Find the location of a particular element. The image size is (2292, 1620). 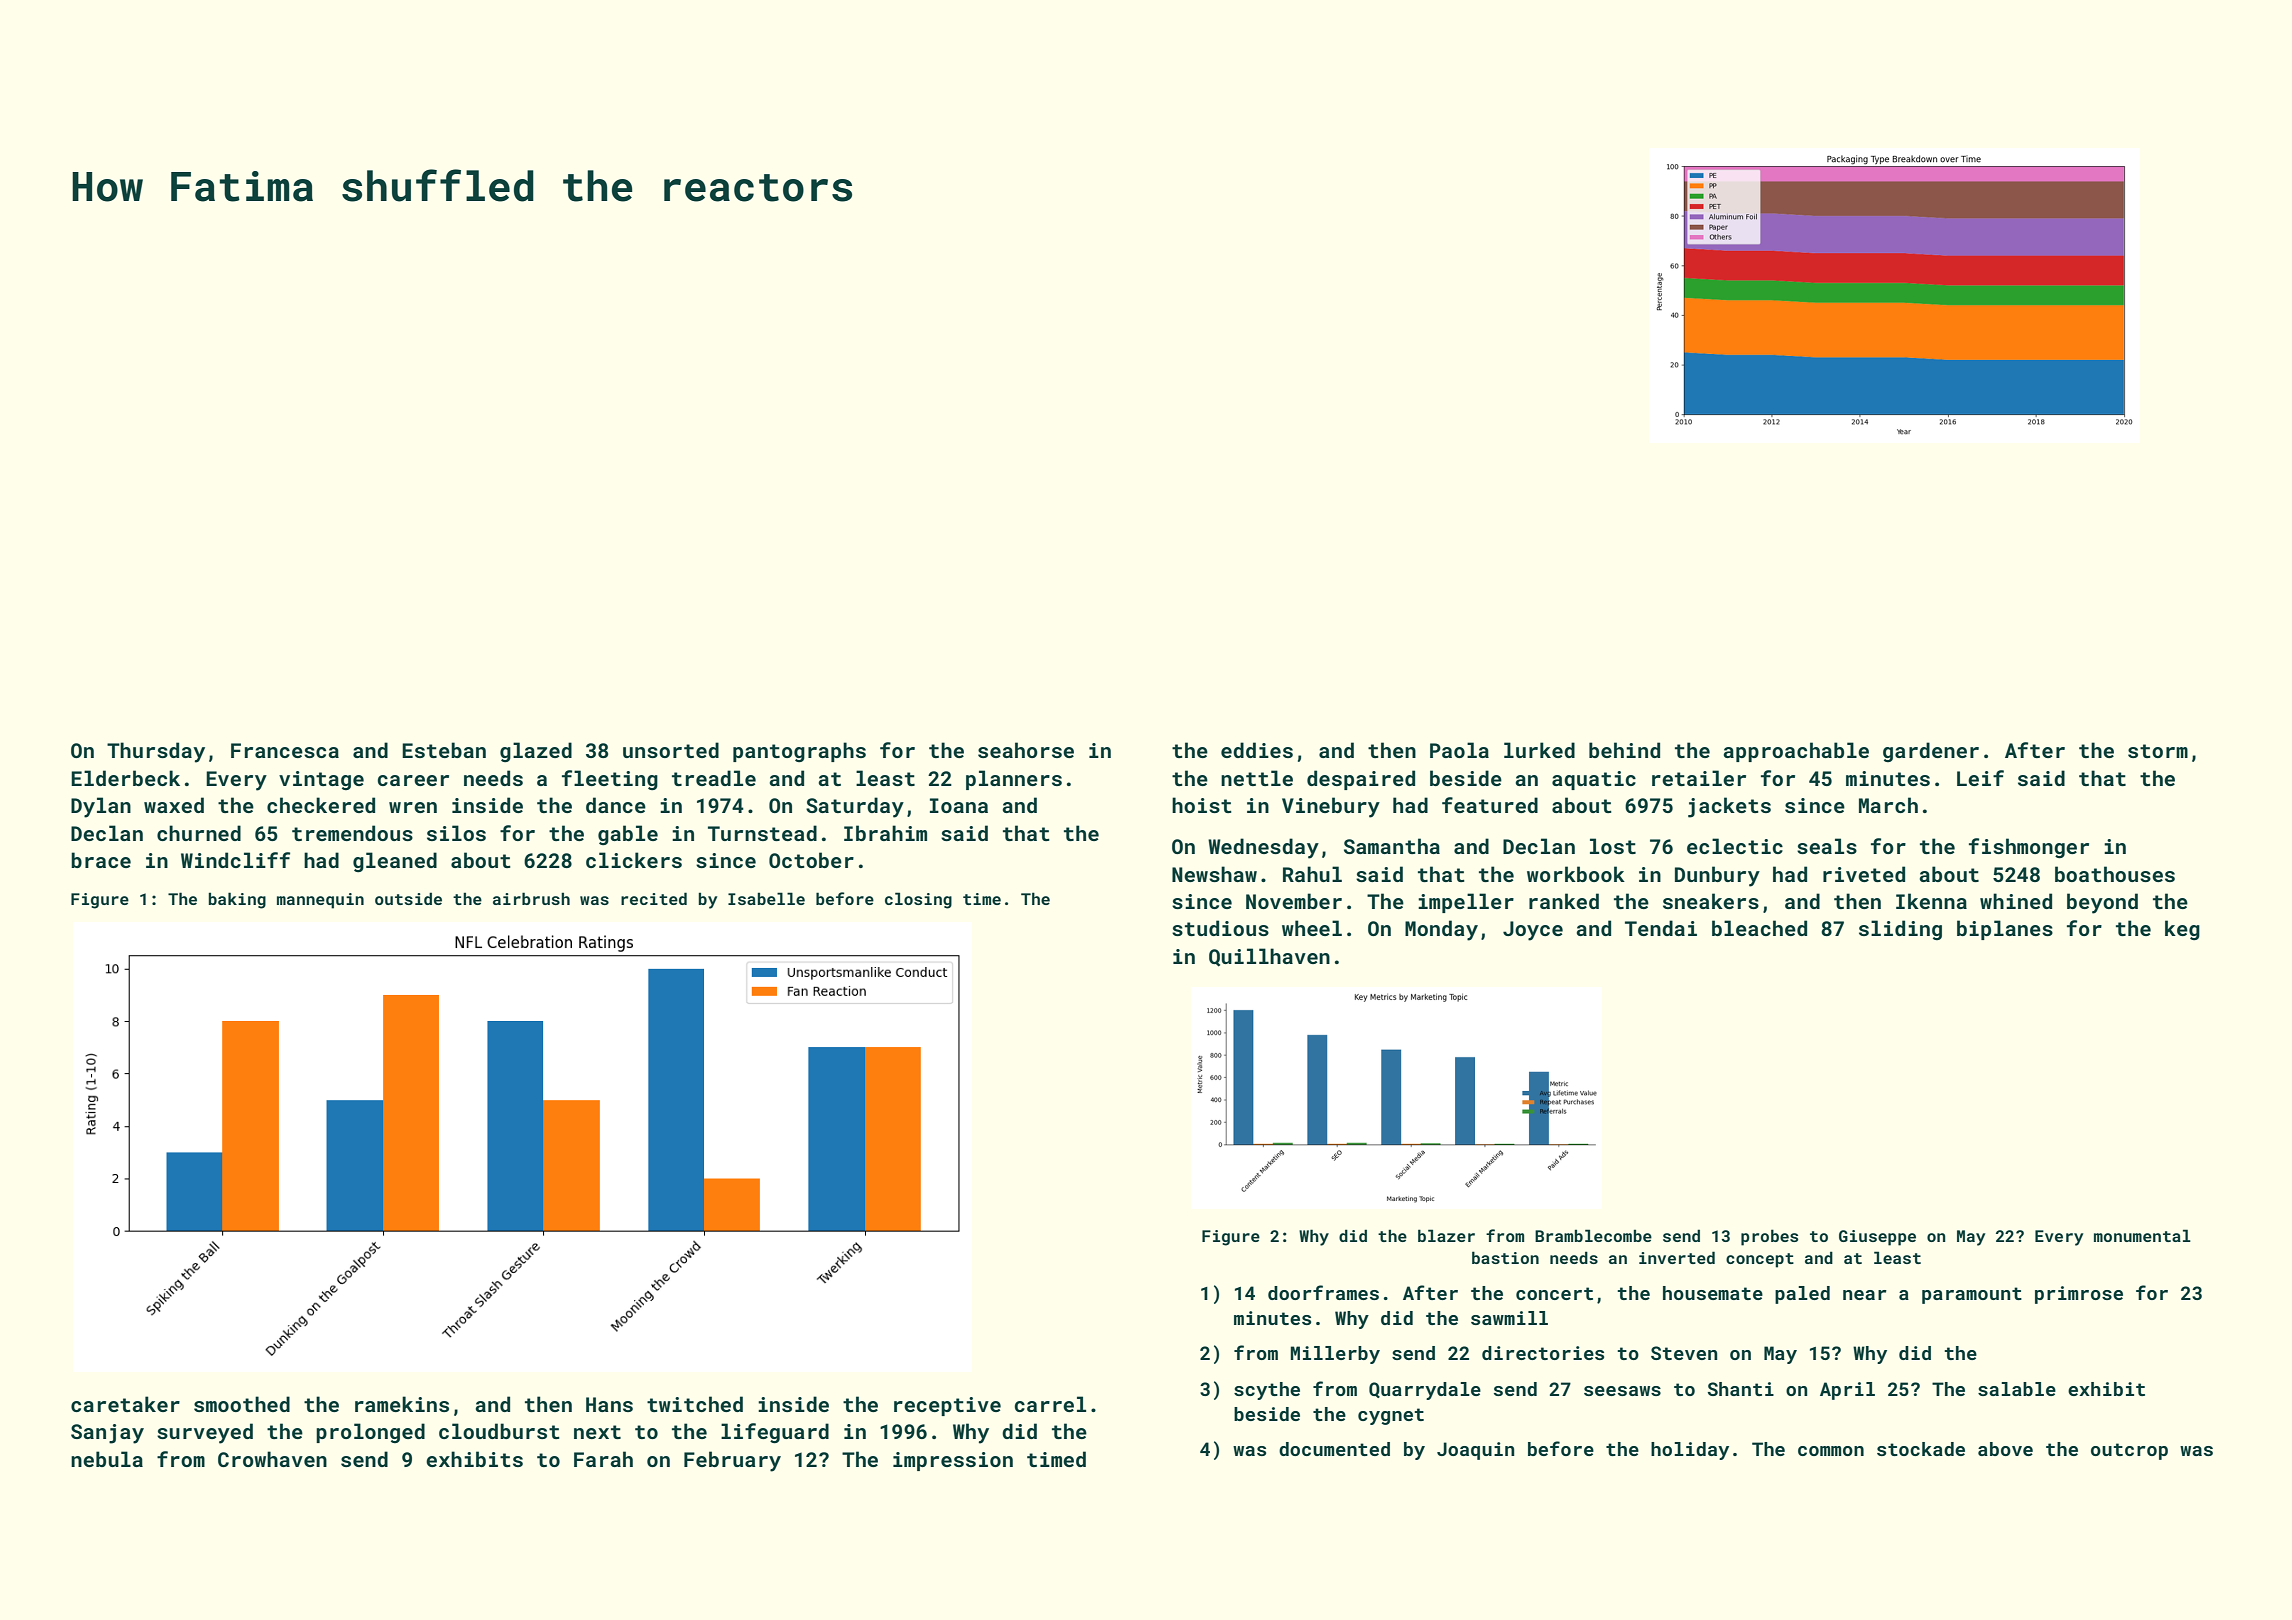

dance is located at coordinates (616, 805).
